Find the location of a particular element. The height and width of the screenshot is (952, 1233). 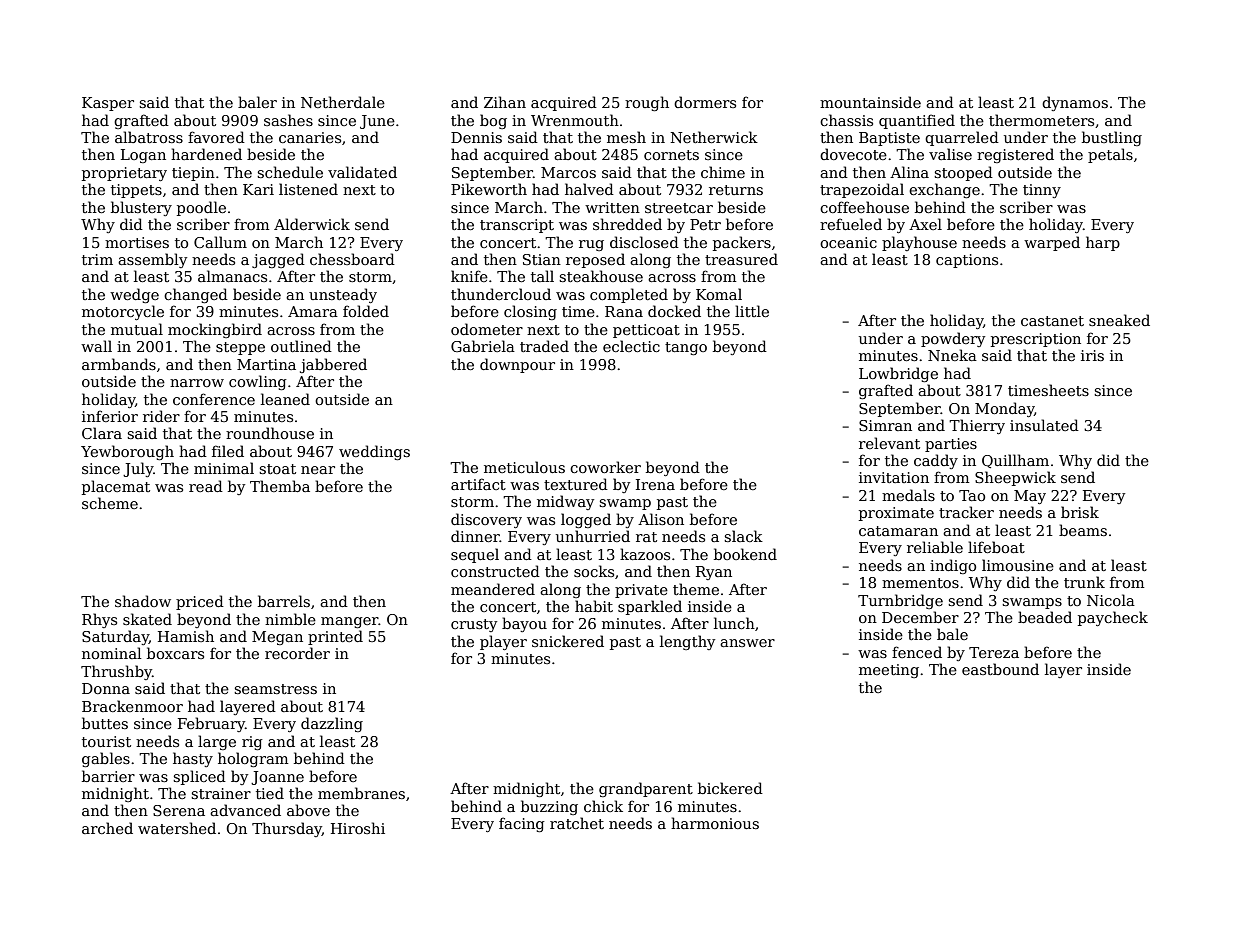

downpour is located at coordinates (517, 365).
